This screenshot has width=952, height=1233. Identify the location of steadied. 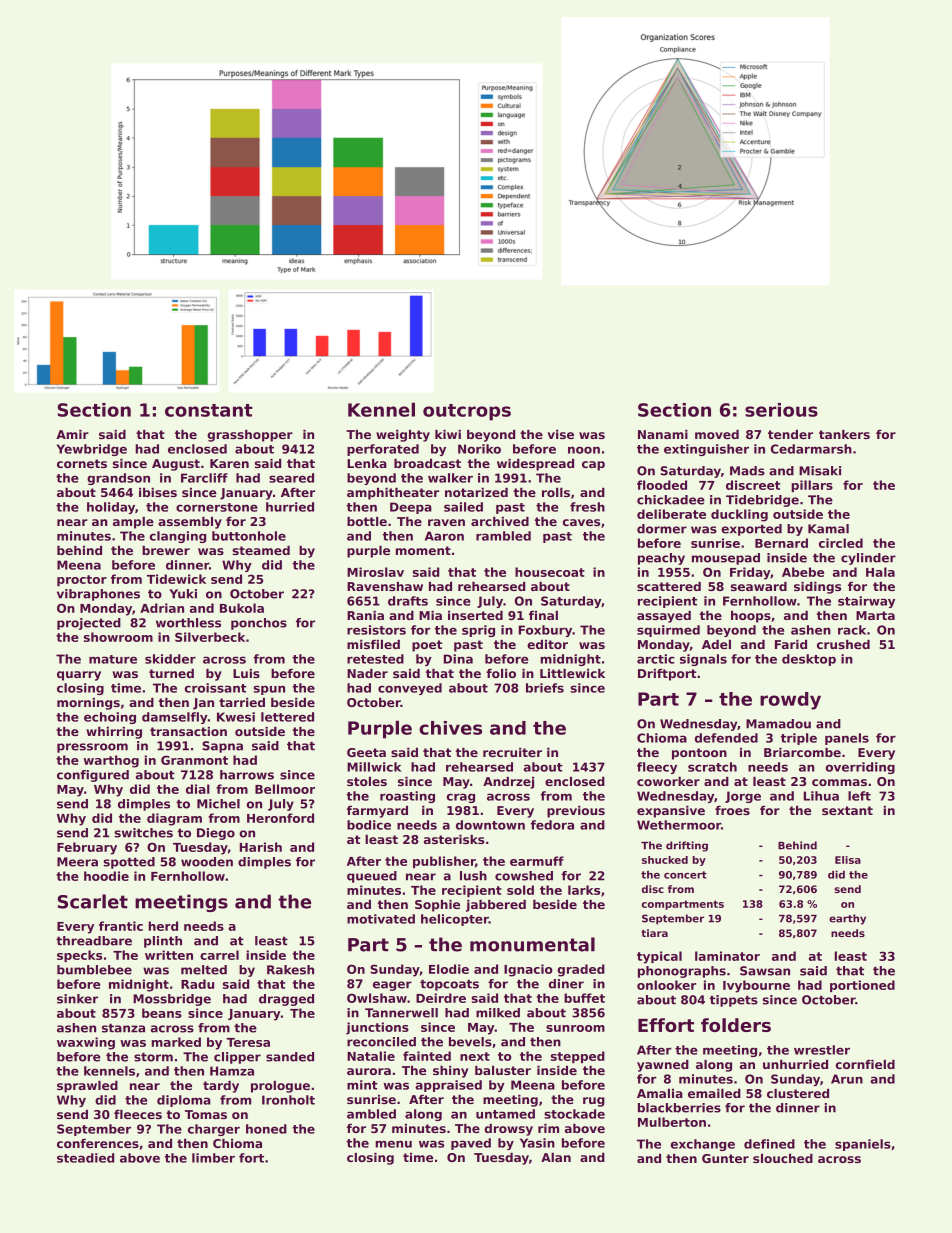
(85, 1158).
